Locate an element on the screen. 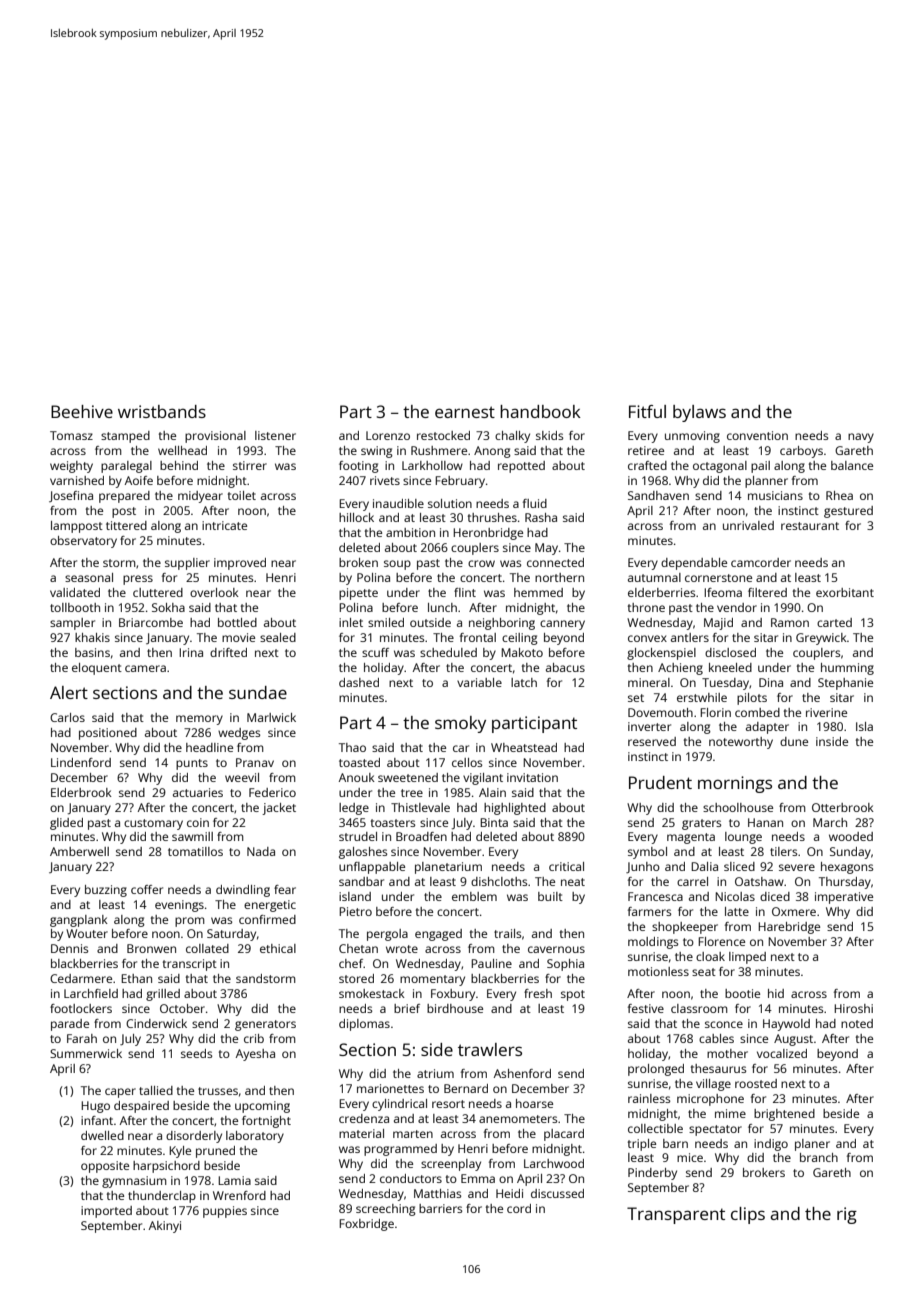  skids is located at coordinates (549, 435).
